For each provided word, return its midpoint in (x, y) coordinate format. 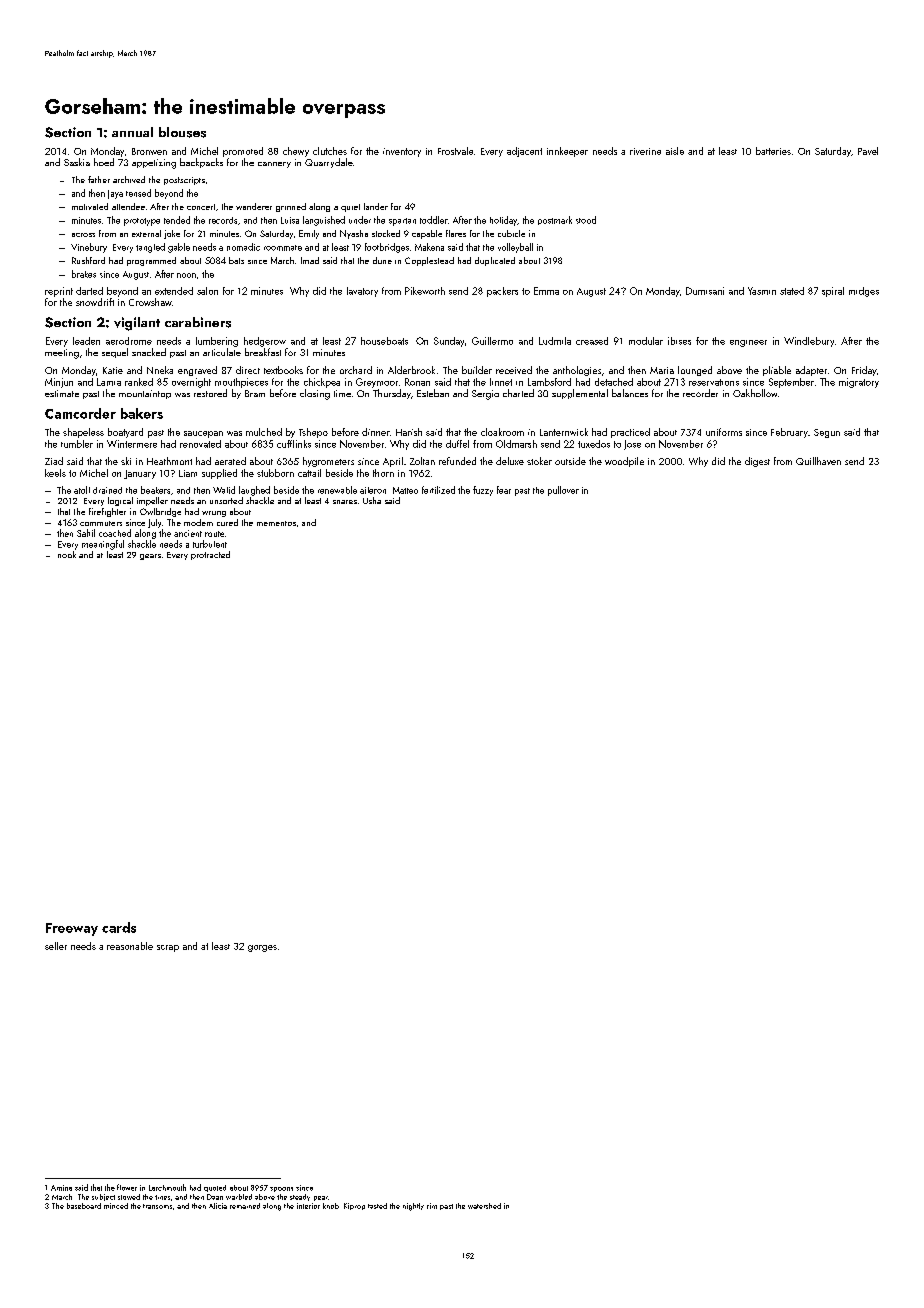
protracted (210, 555)
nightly (413, 1207)
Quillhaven (818, 461)
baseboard (84, 1206)
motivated (90, 206)
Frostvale (455, 151)
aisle (675, 151)
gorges (262, 948)
